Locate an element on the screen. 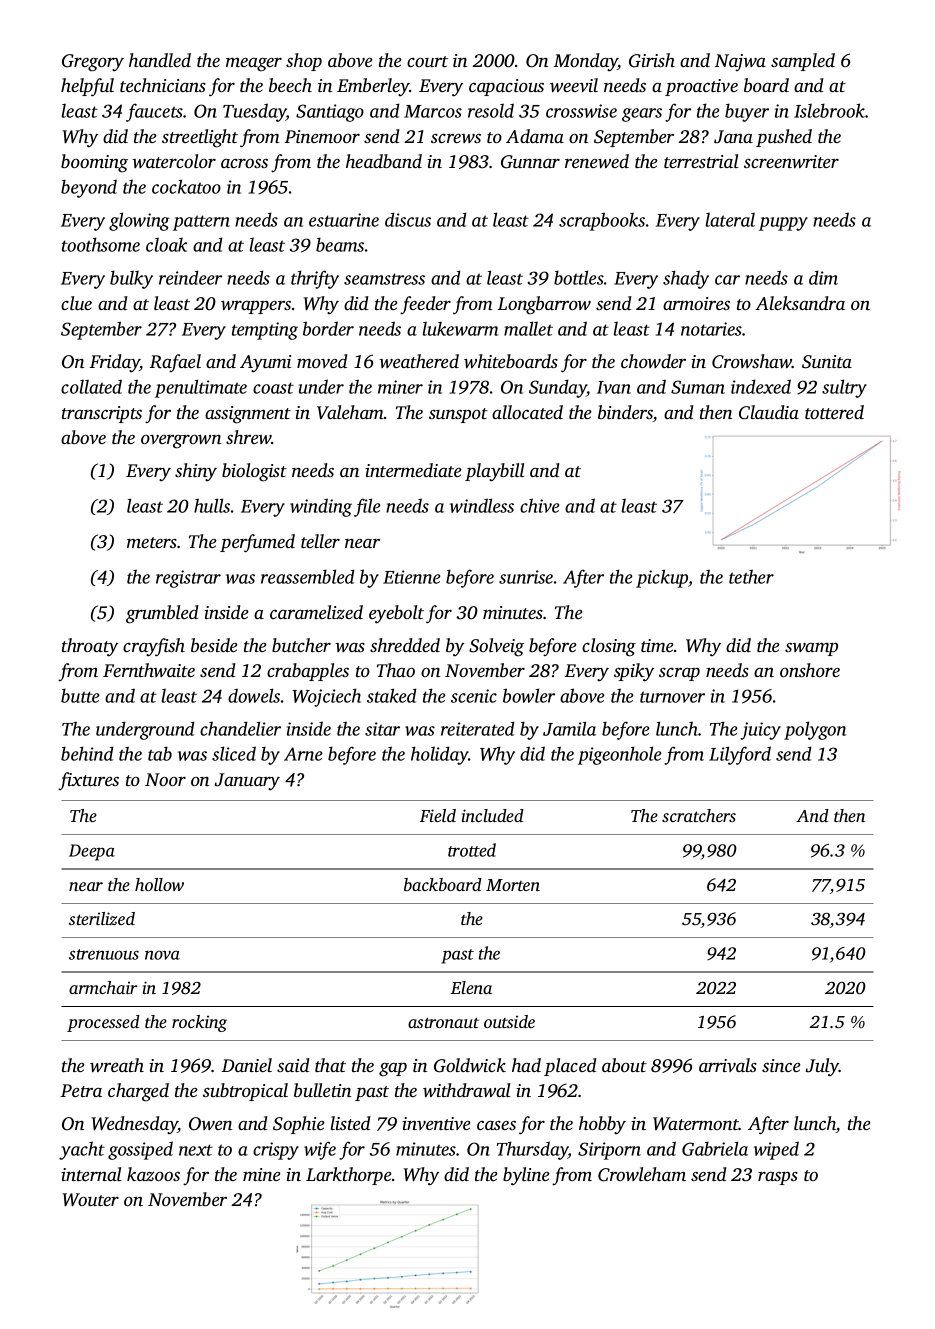  Wouter is located at coordinates (90, 1200).
